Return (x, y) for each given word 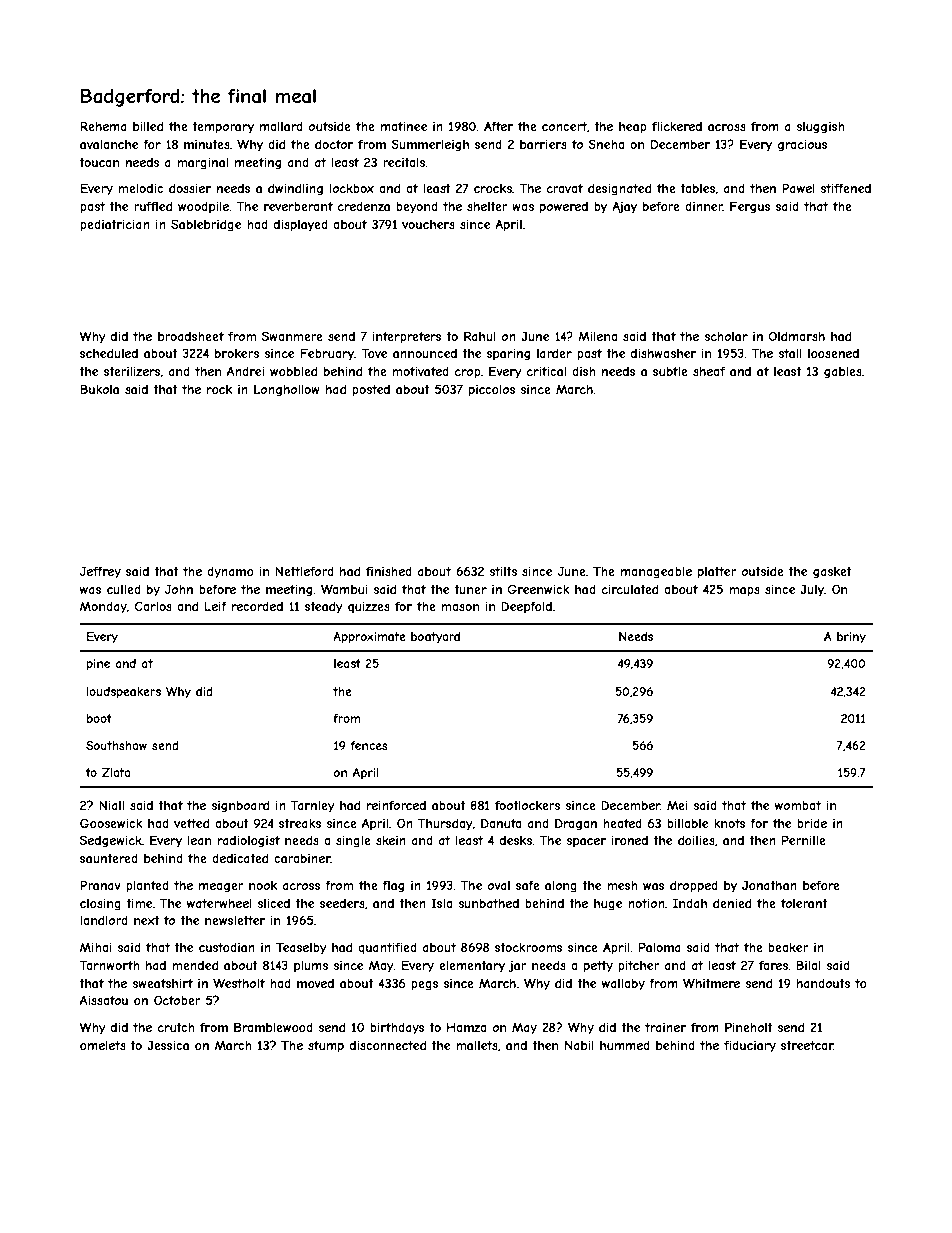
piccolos (492, 391)
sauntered (109, 858)
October (177, 1000)
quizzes (369, 607)
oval (499, 885)
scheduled (109, 353)
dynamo (230, 572)
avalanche (109, 144)
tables (697, 188)
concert (564, 126)
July (812, 590)
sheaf (709, 371)
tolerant (804, 903)
